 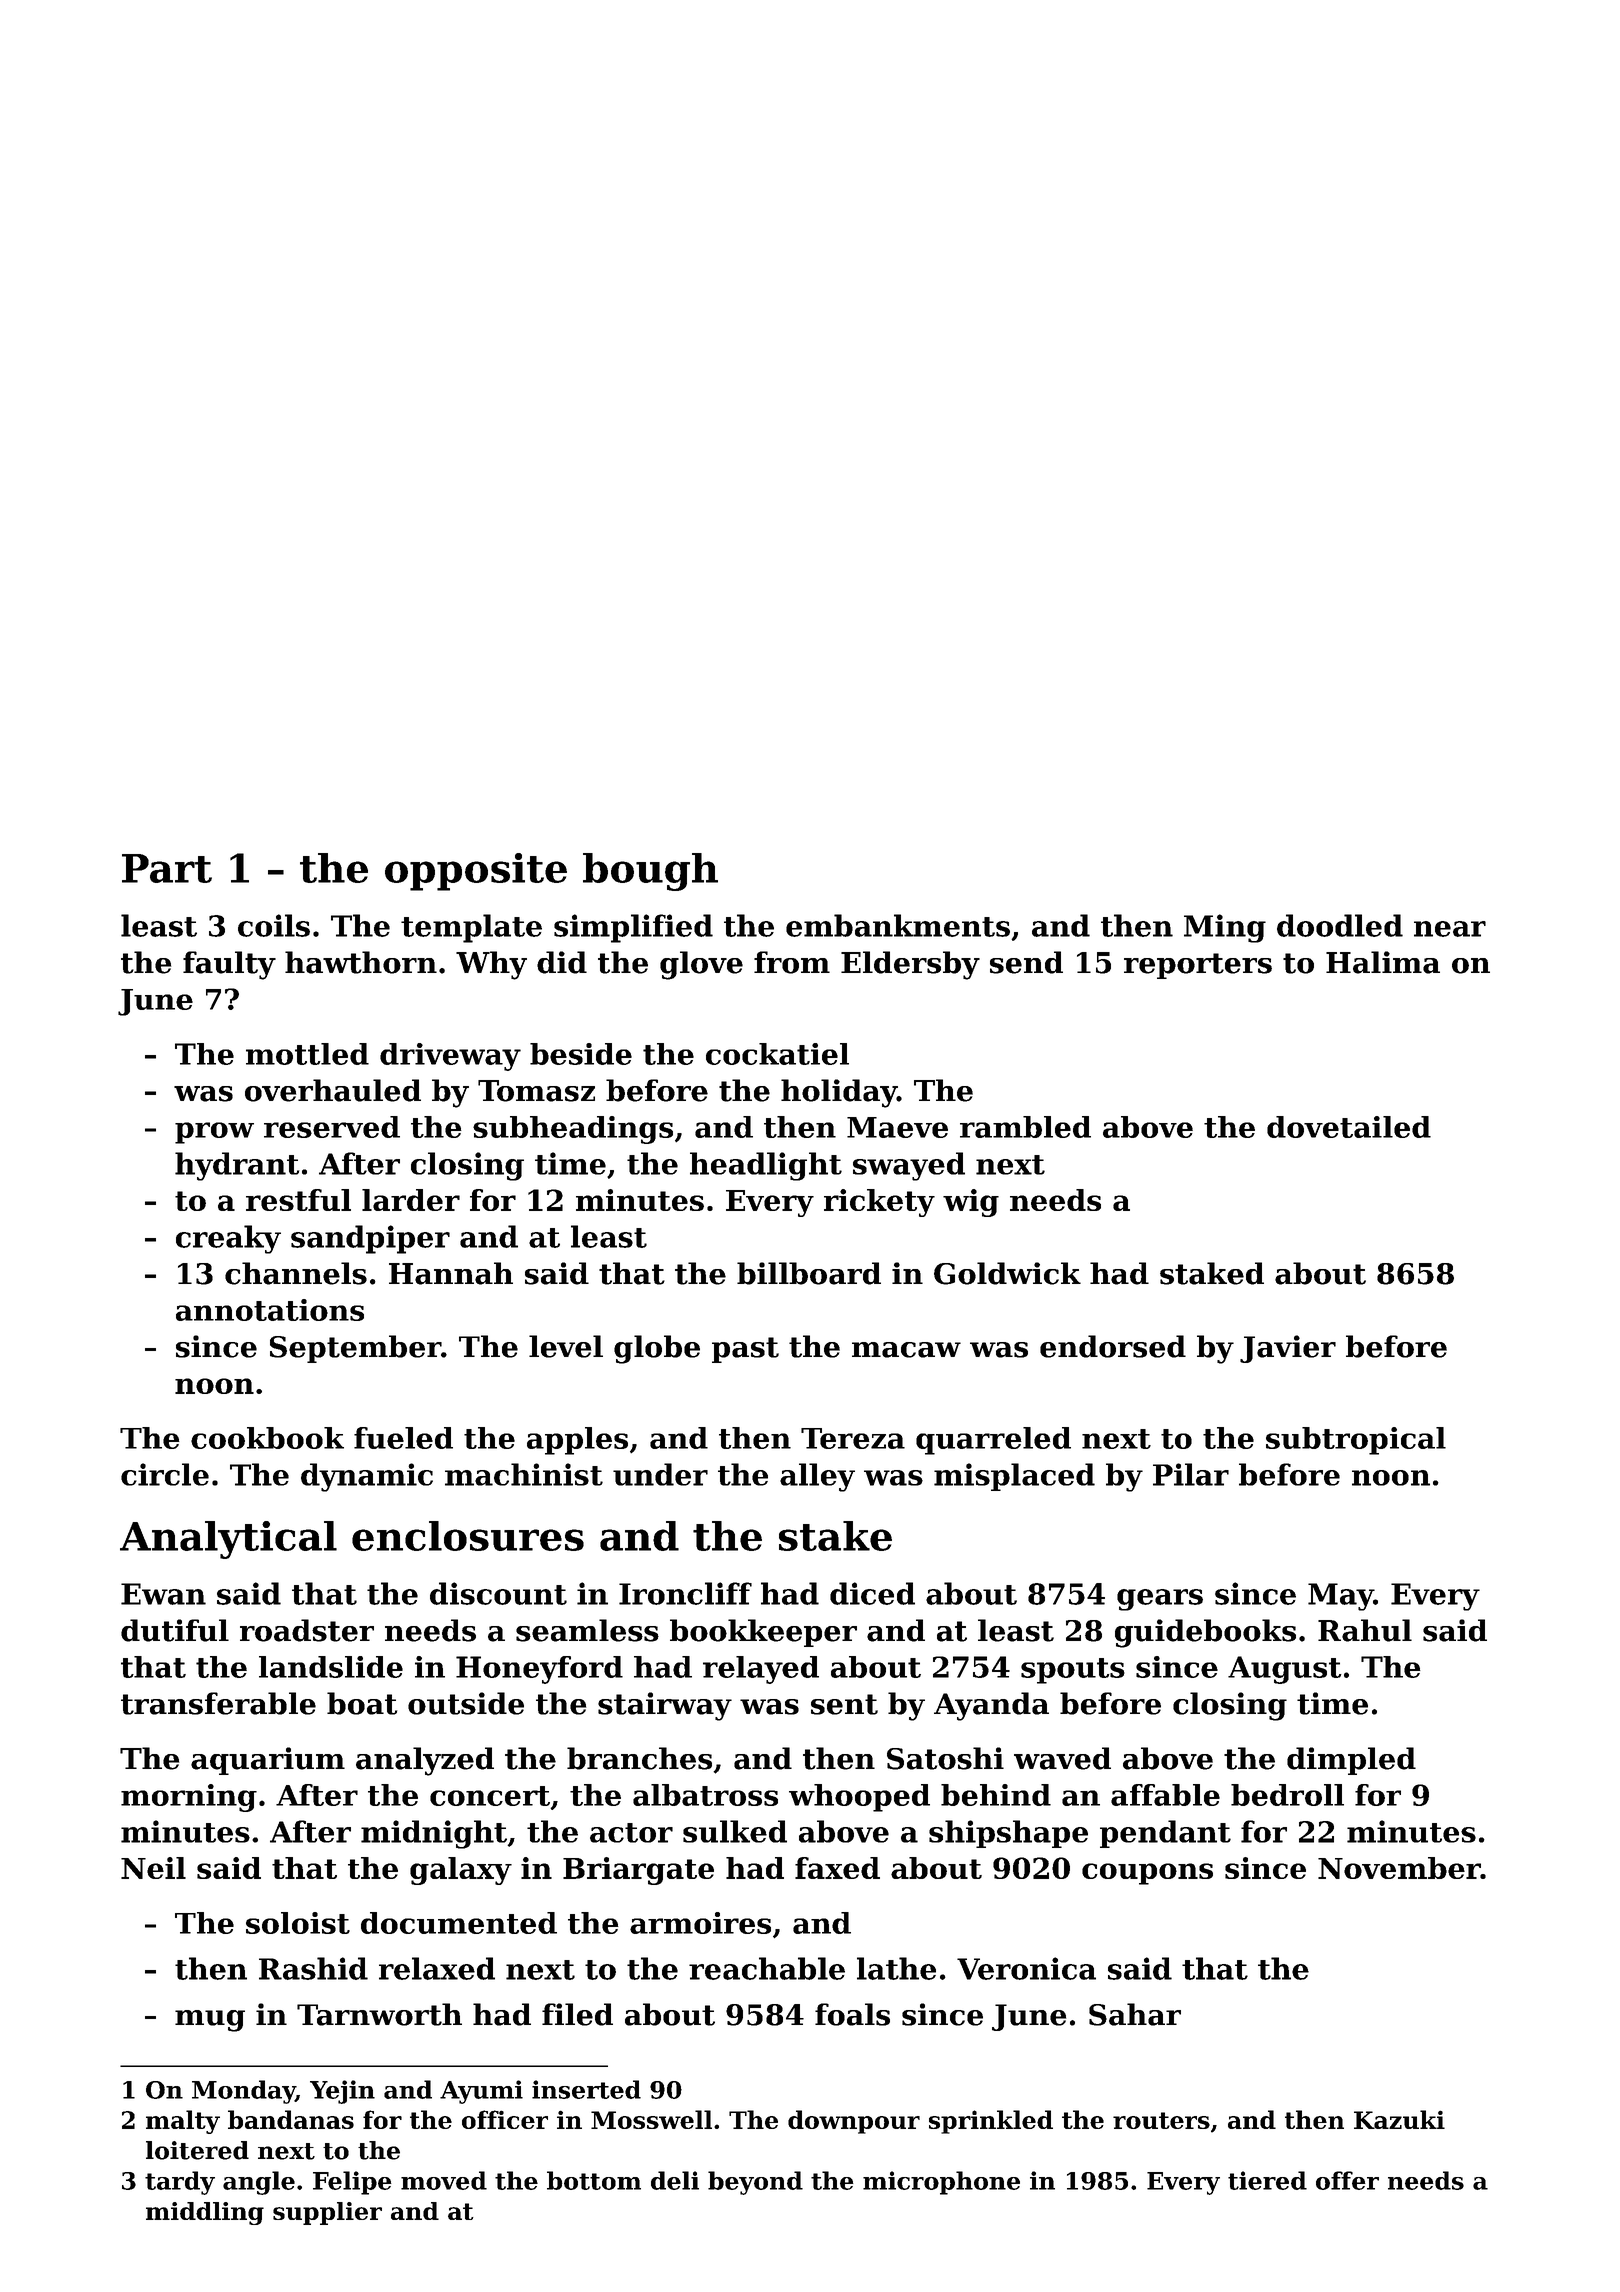 I want to click on macaw, so click(x=906, y=1350).
